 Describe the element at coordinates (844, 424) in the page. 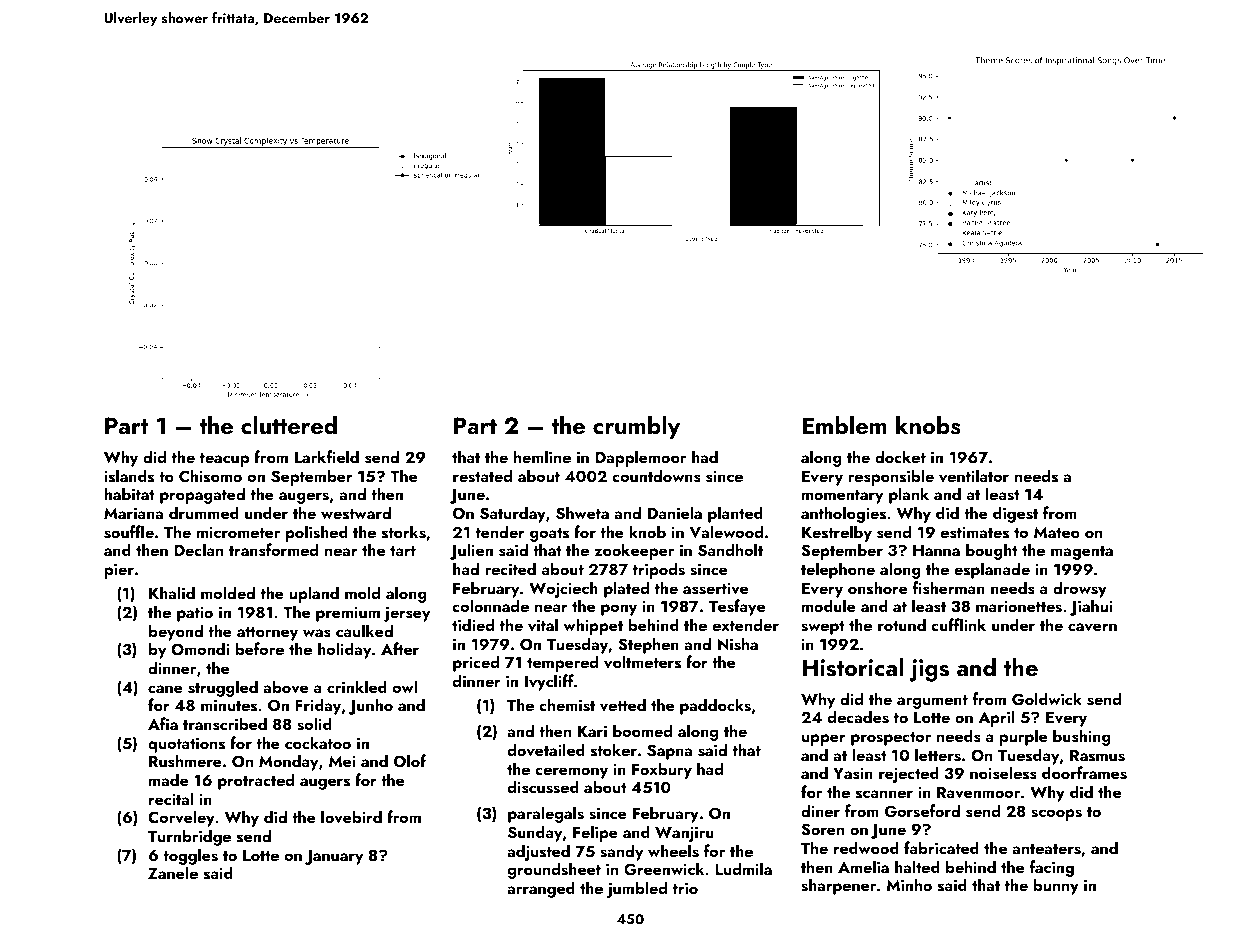

I see `Emblem` at that location.
